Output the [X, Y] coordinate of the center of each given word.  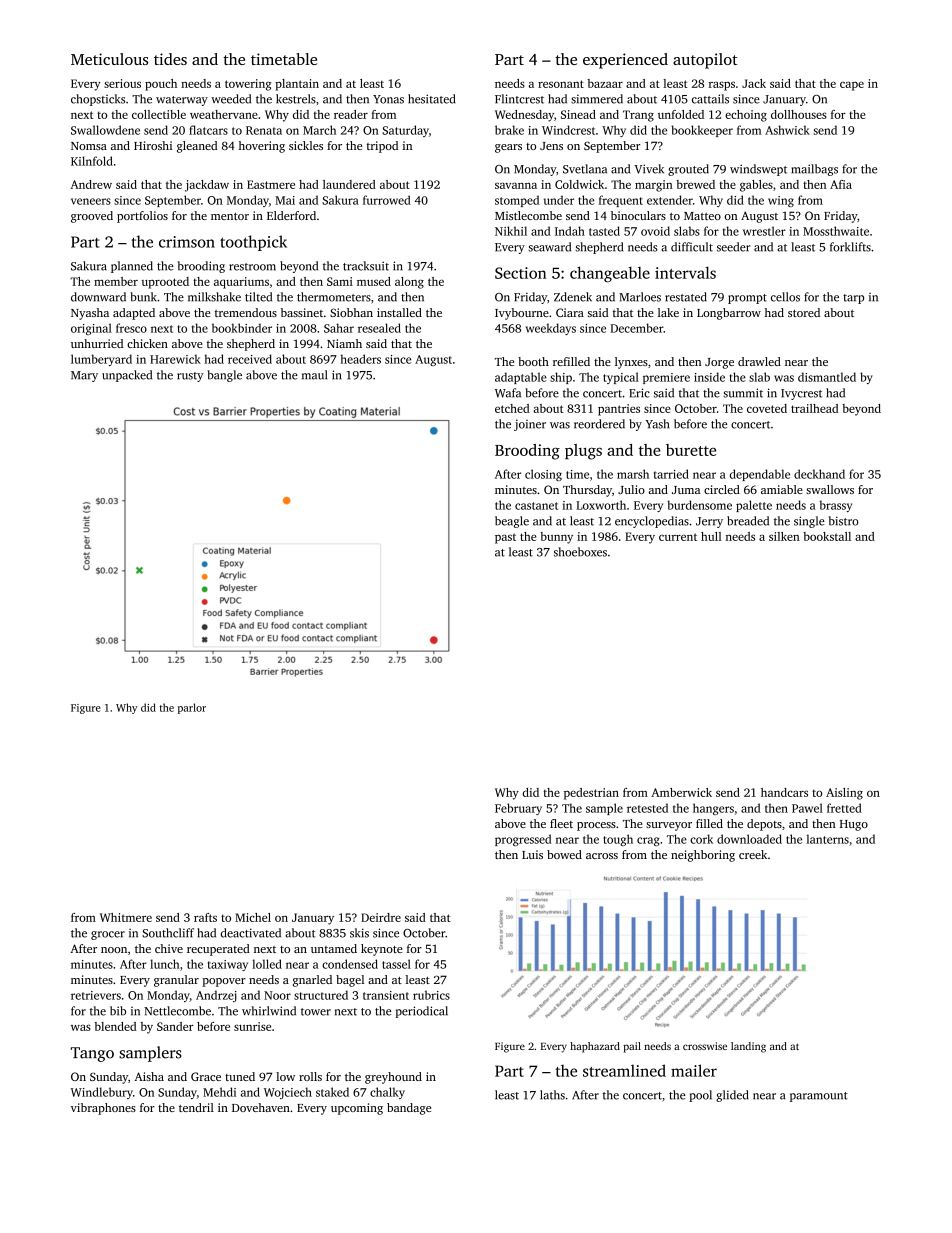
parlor [192, 708]
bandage [409, 1109]
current [678, 537]
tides [170, 59]
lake [668, 312]
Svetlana [585, 169]
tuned [240, 1076]
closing [543, 475]
